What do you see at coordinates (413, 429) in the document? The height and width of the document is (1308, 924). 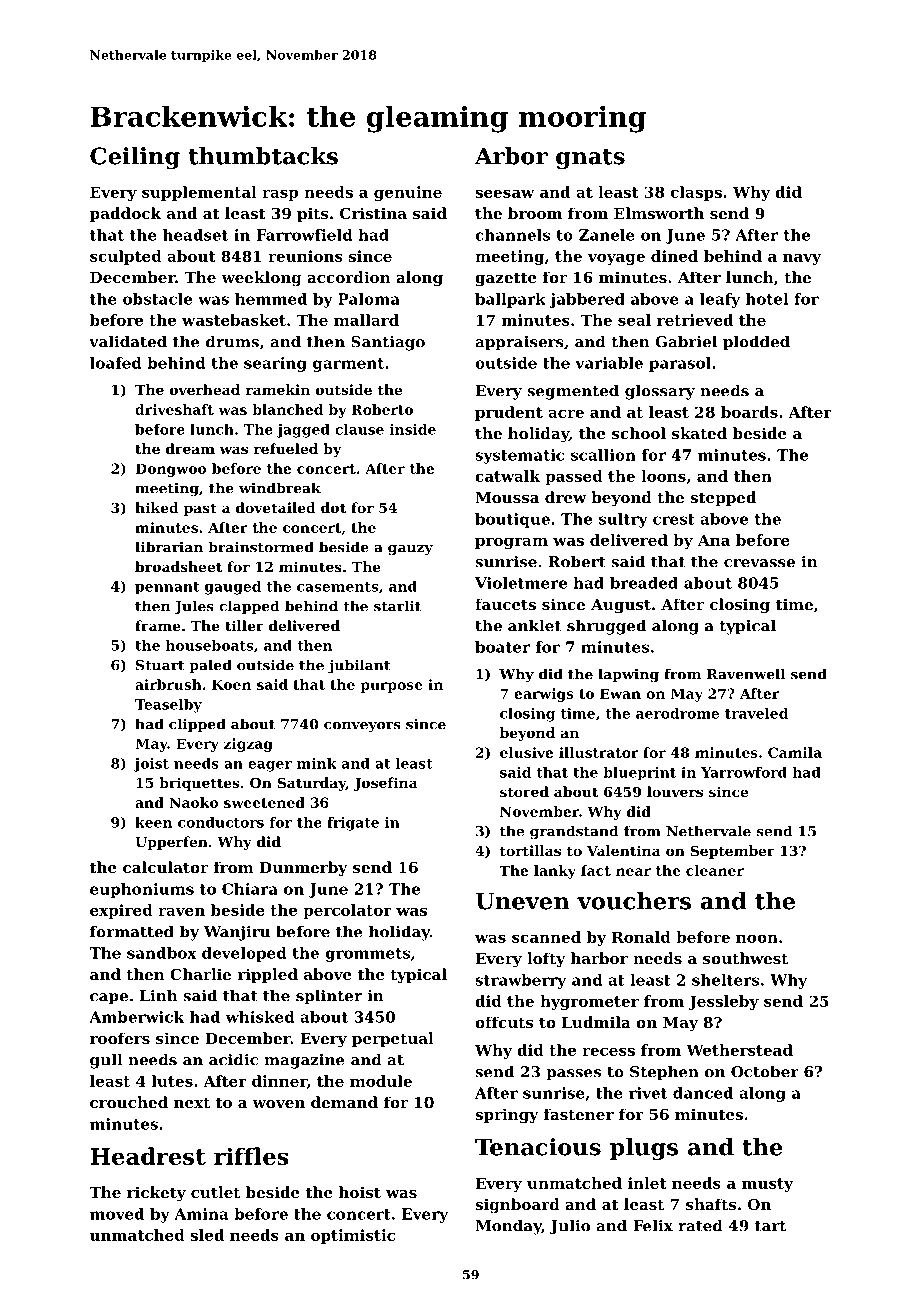 I see `inside` at bounding box center [413, 429].
